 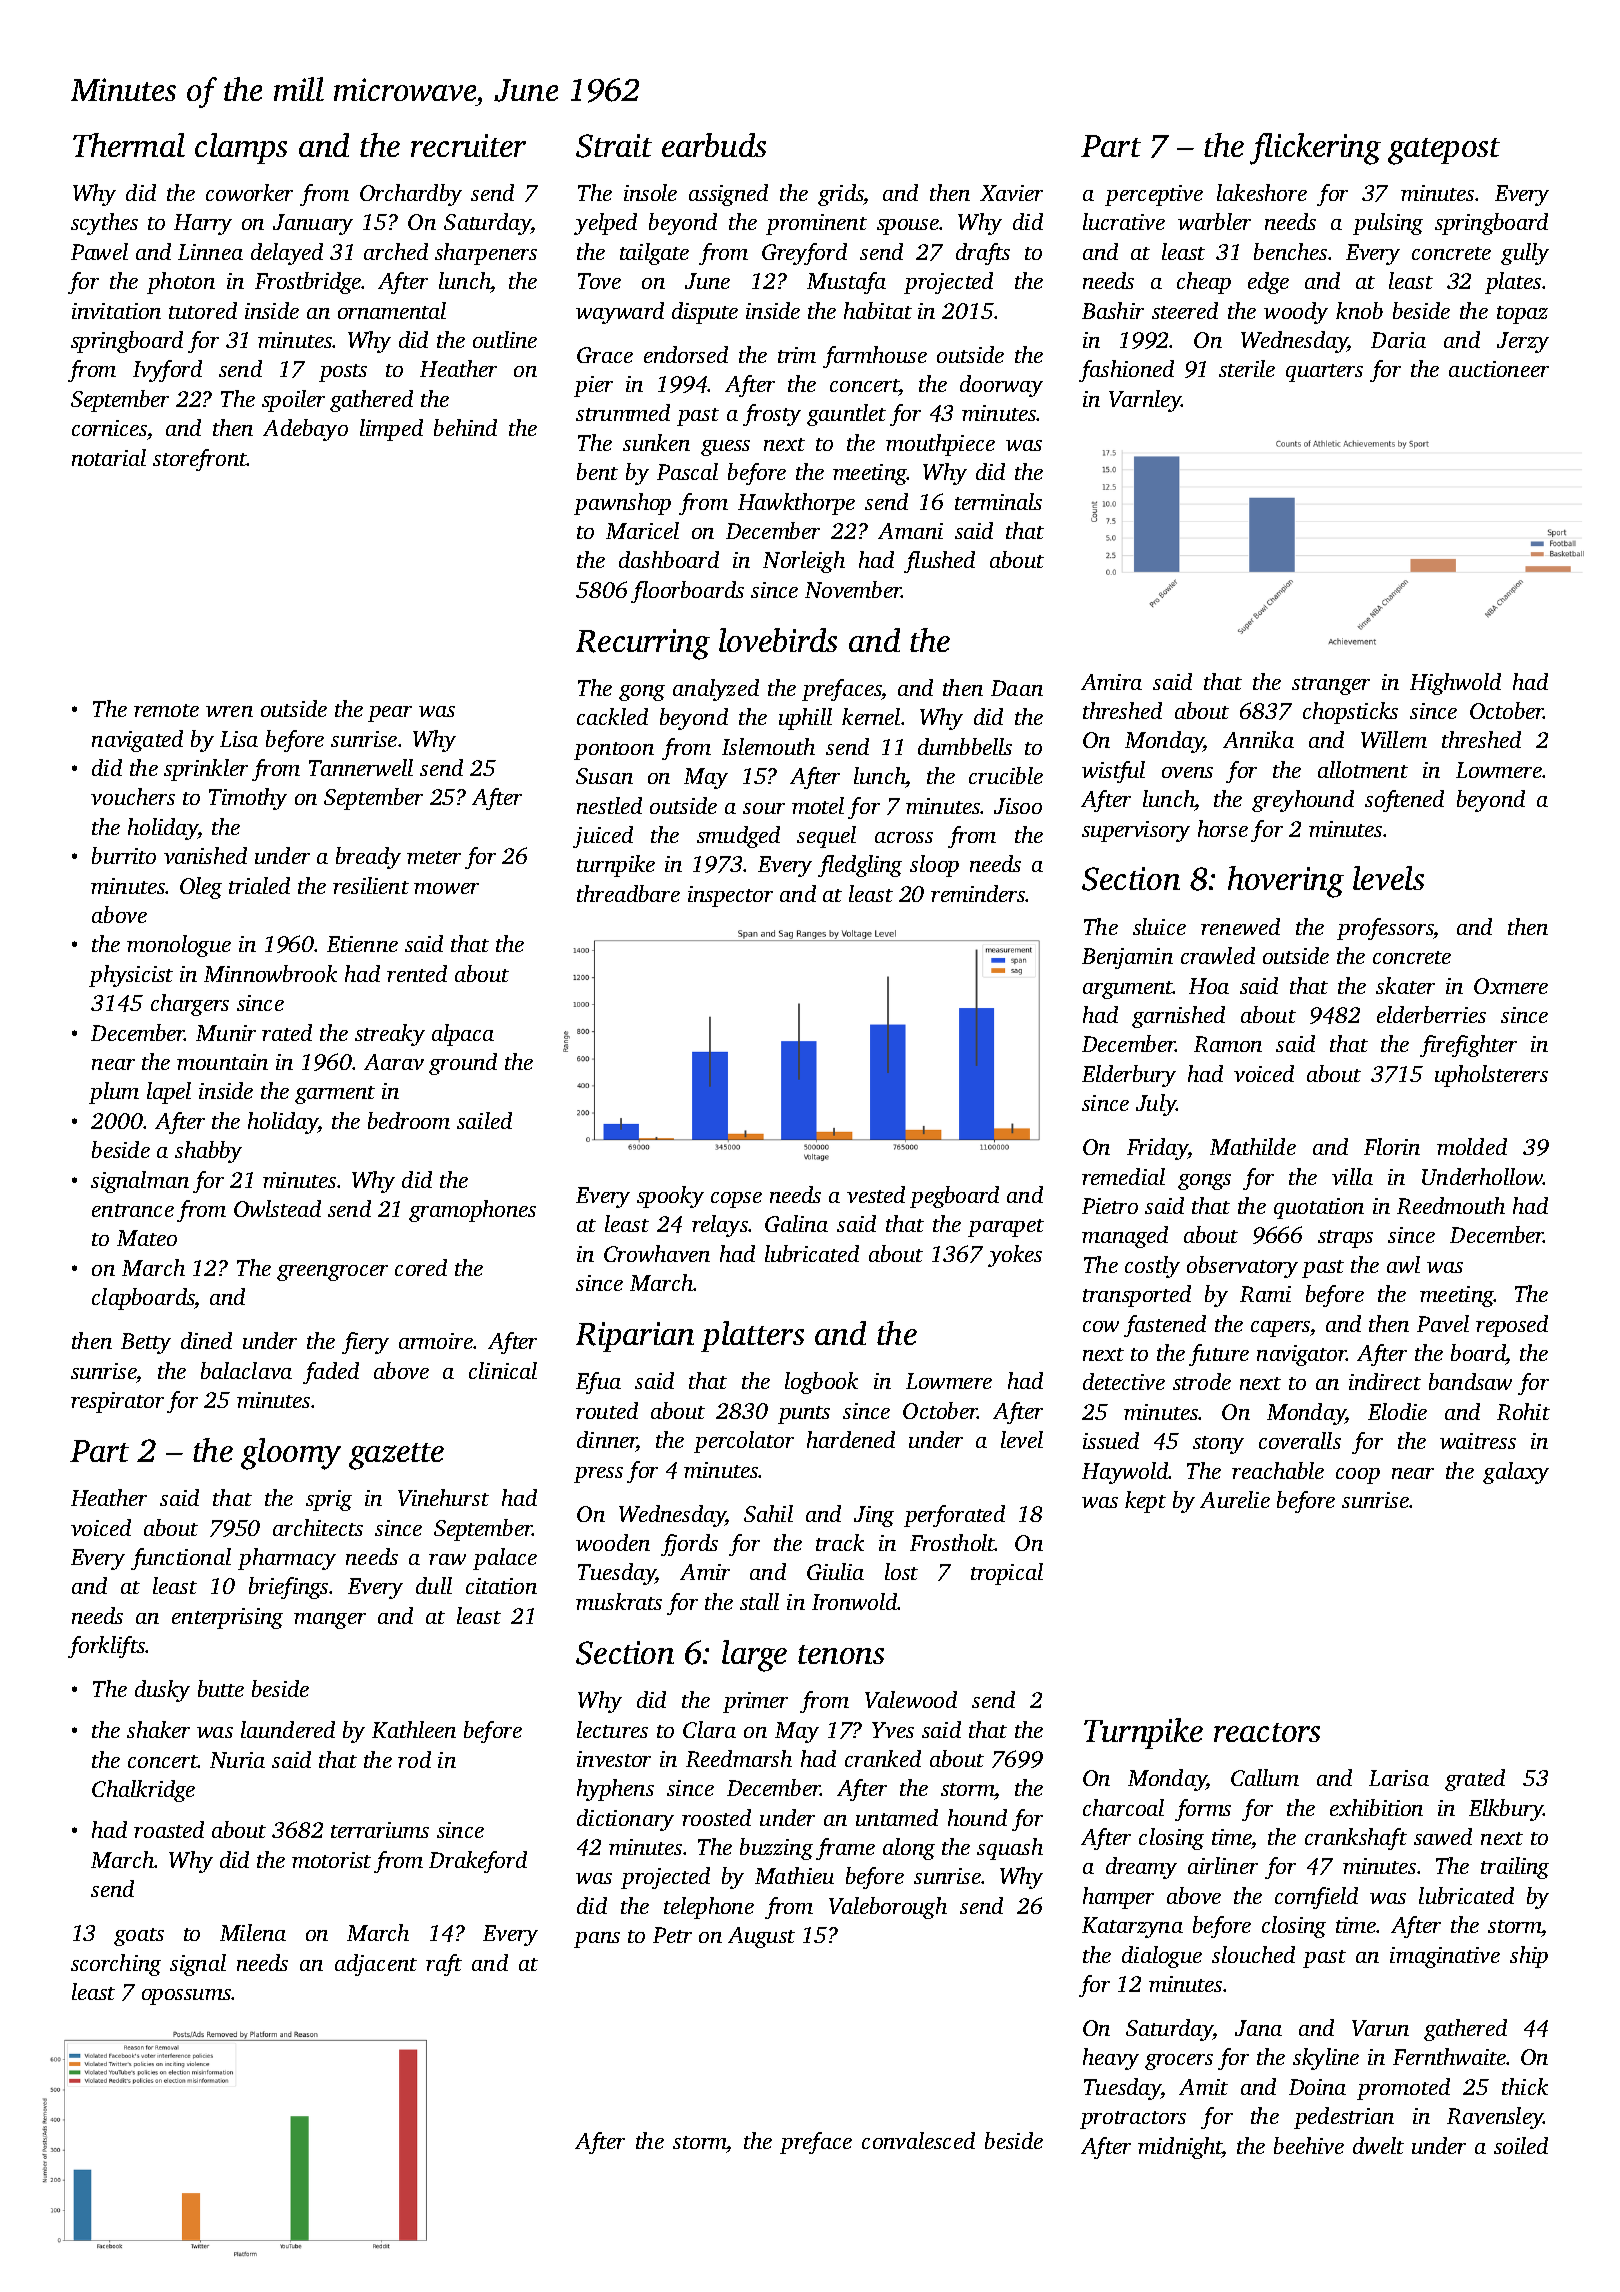 What do you see at coordinates (1001, 386) in the page?
I see `doorway` at bounding box center [1001, 386].
